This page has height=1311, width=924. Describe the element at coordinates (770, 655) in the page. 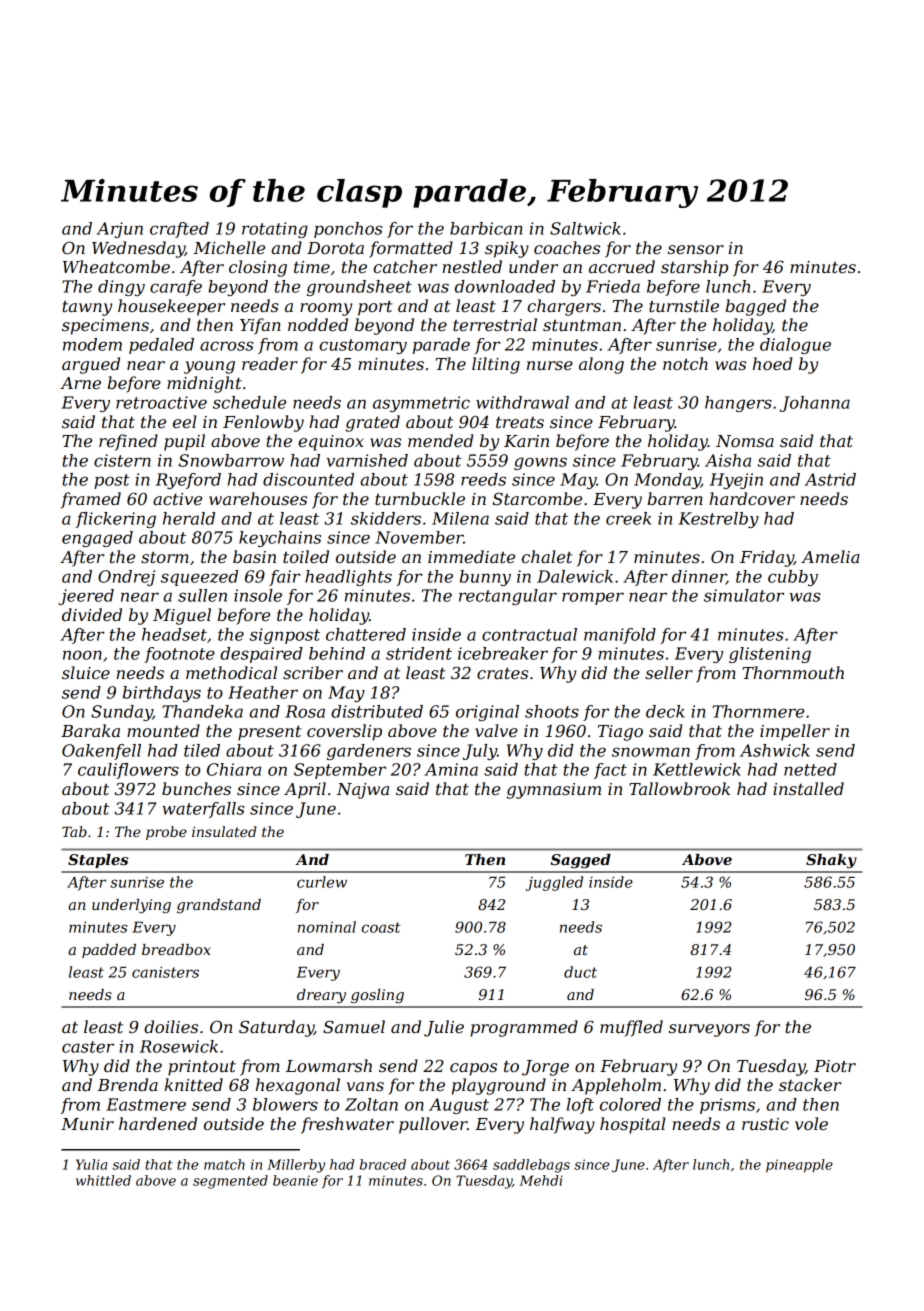

I see `glistening` at that location.
